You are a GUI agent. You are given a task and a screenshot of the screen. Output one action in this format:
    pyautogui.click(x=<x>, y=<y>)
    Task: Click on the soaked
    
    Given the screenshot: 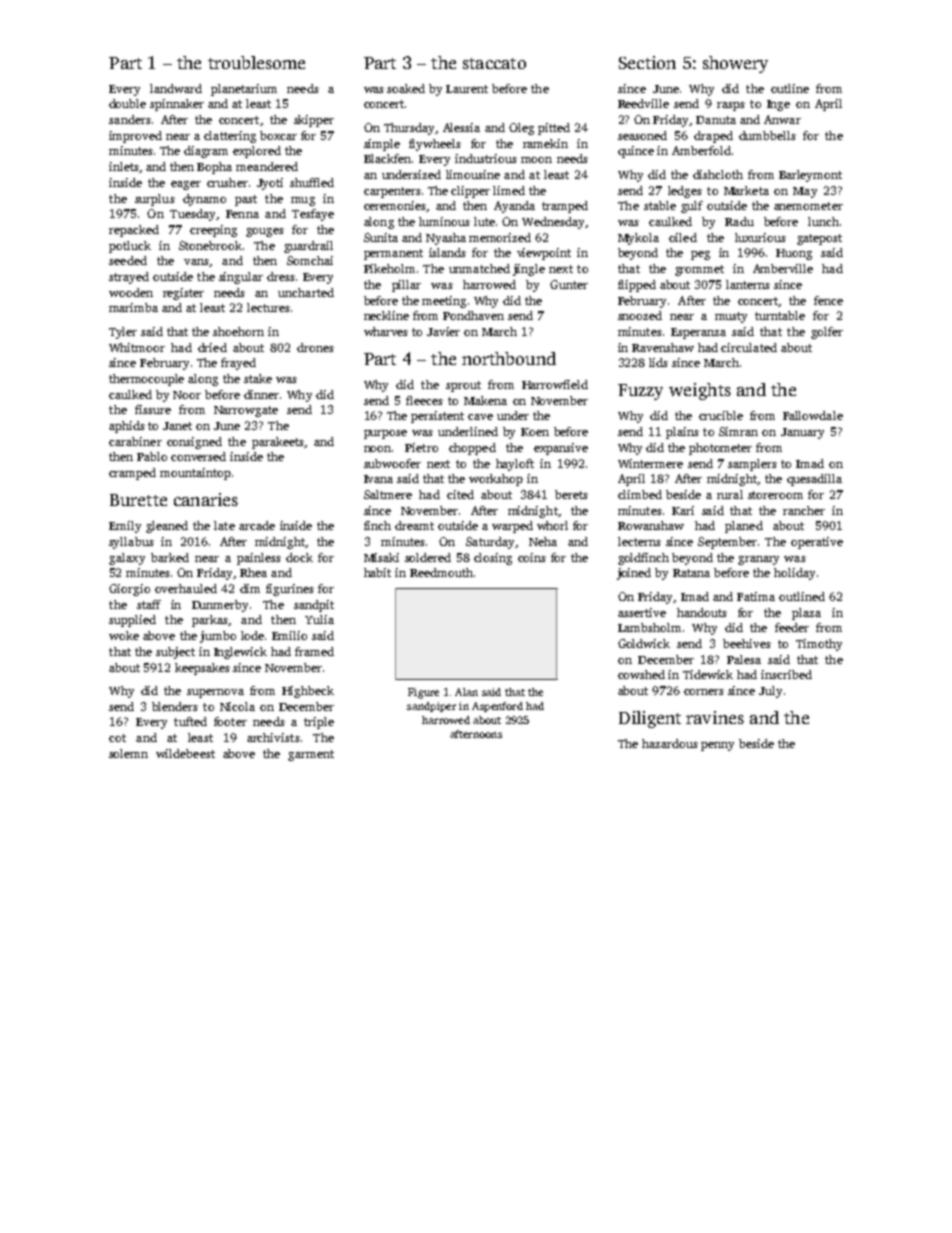 What is the action you would take?
    pyautogui.click(x=406, y=88)
